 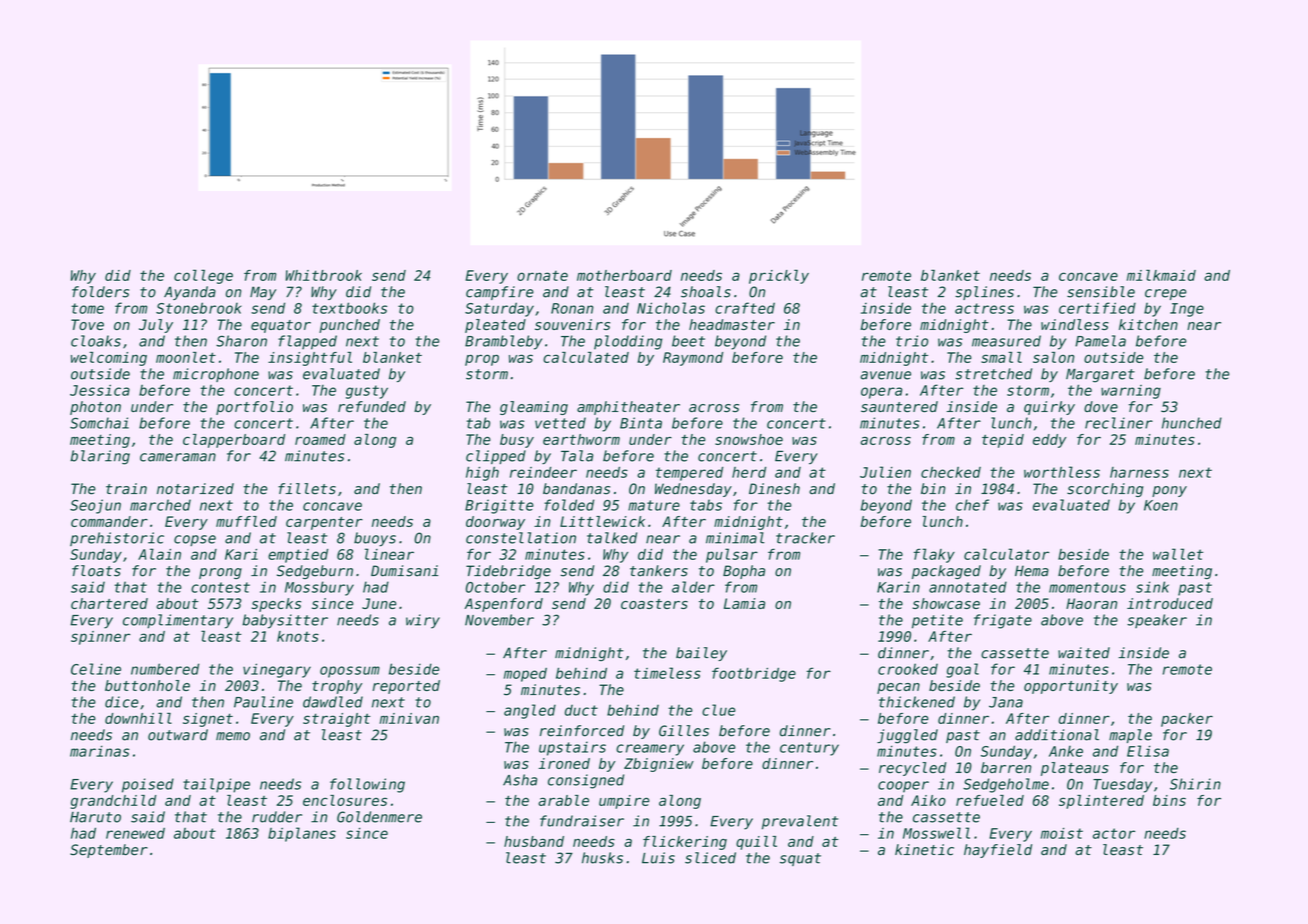 I want to click on squat, so click(x=800, y=859).
